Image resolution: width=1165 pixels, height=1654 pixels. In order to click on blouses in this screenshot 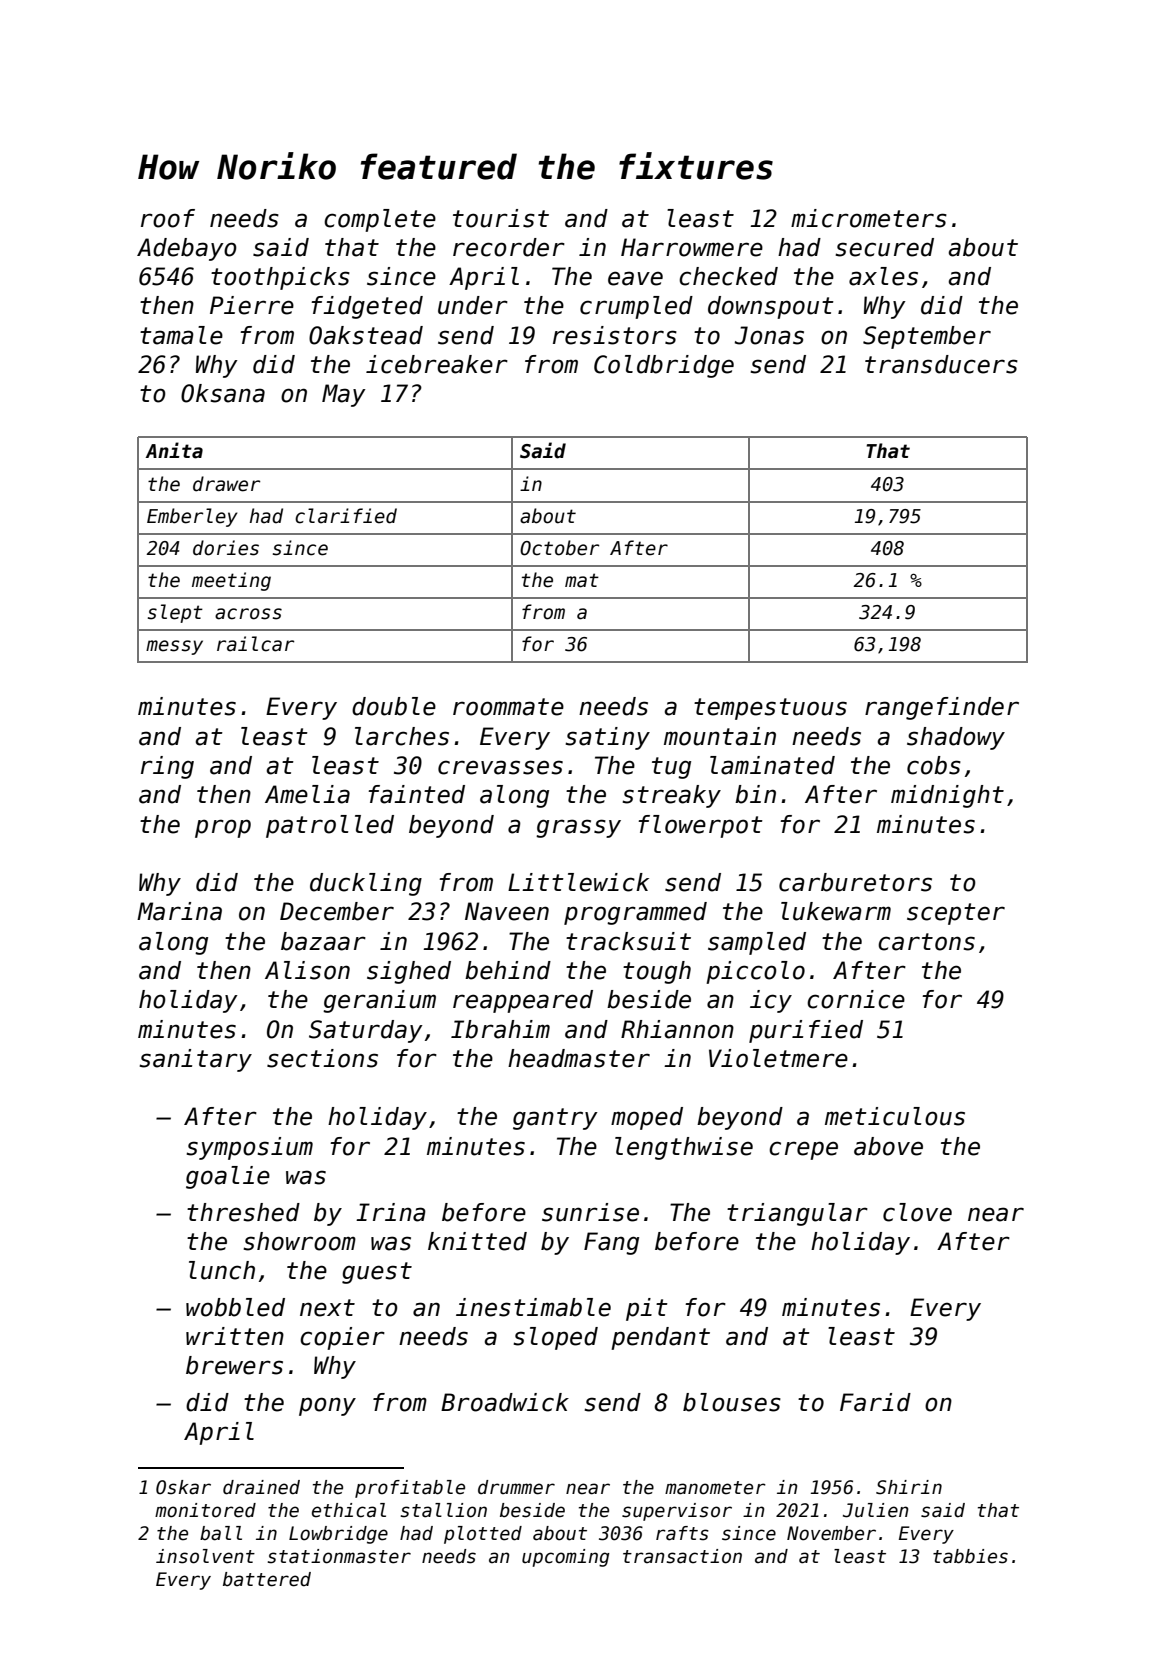, I will do `click(732, 1402)`.
